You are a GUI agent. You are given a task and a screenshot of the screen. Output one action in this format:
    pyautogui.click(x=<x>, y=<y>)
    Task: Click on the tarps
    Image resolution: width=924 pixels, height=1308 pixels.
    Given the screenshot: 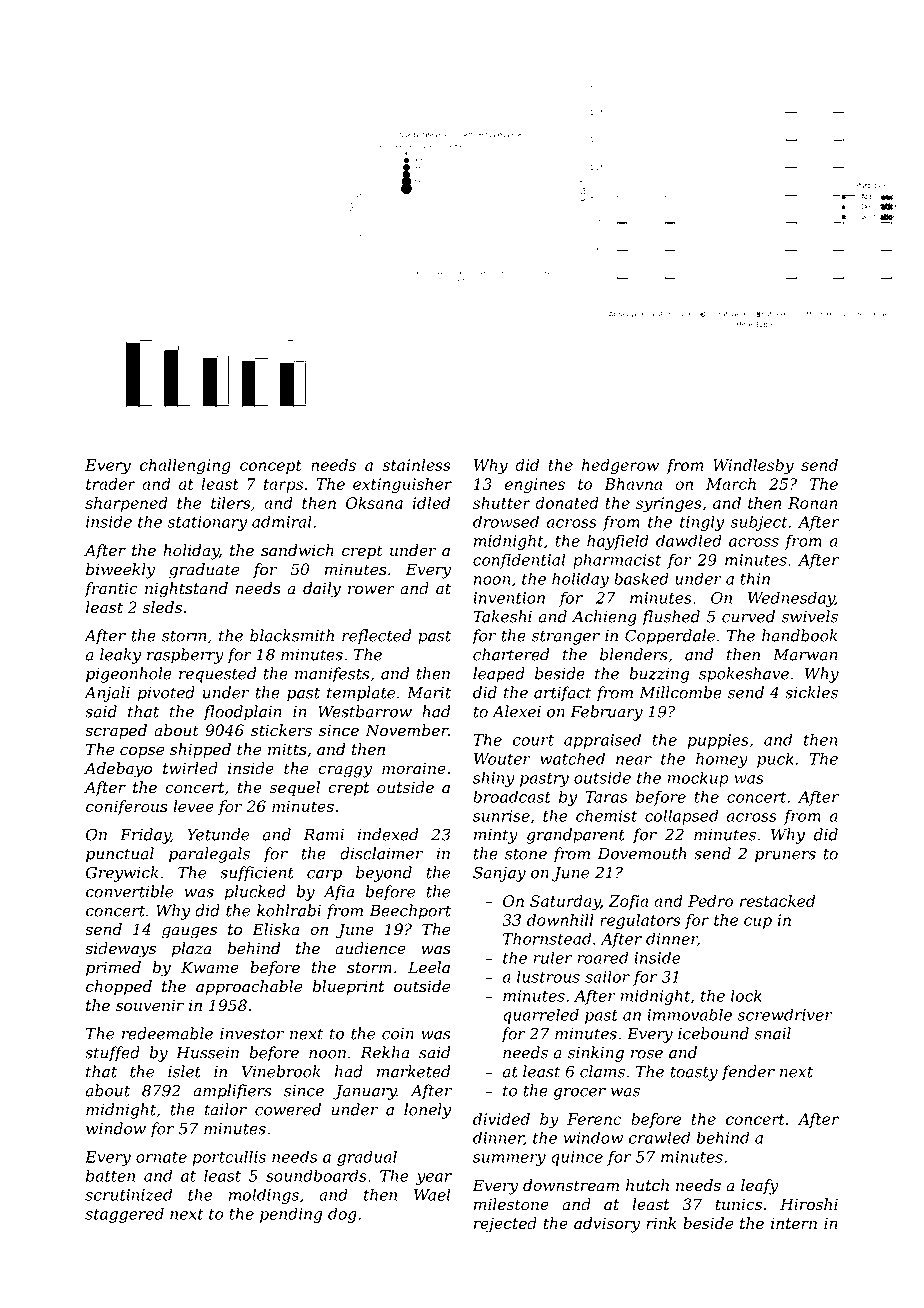 What is the action you would take?
    pyautogui.click(x=283, y=486)
